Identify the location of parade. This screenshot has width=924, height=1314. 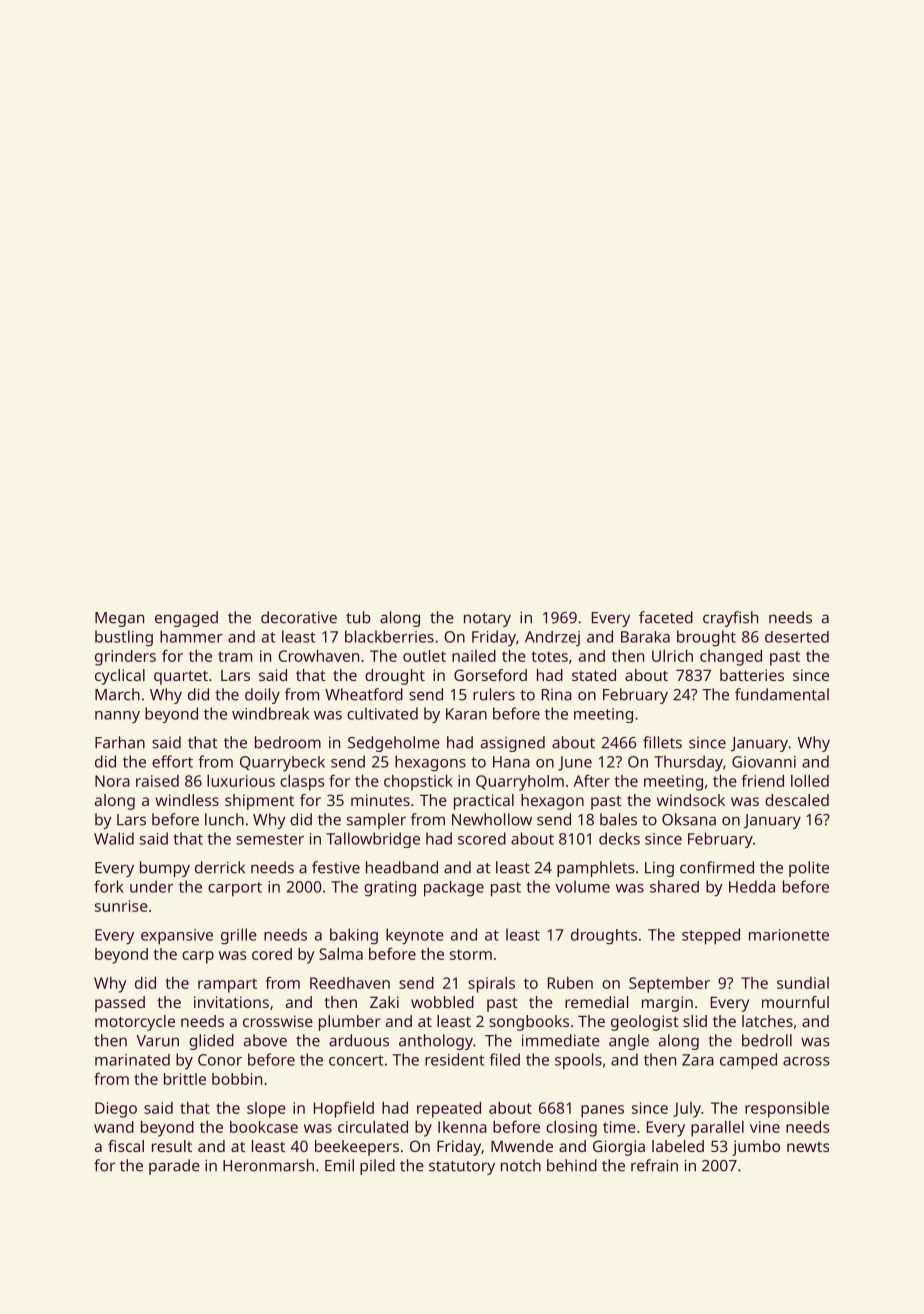
(174, 1167).
